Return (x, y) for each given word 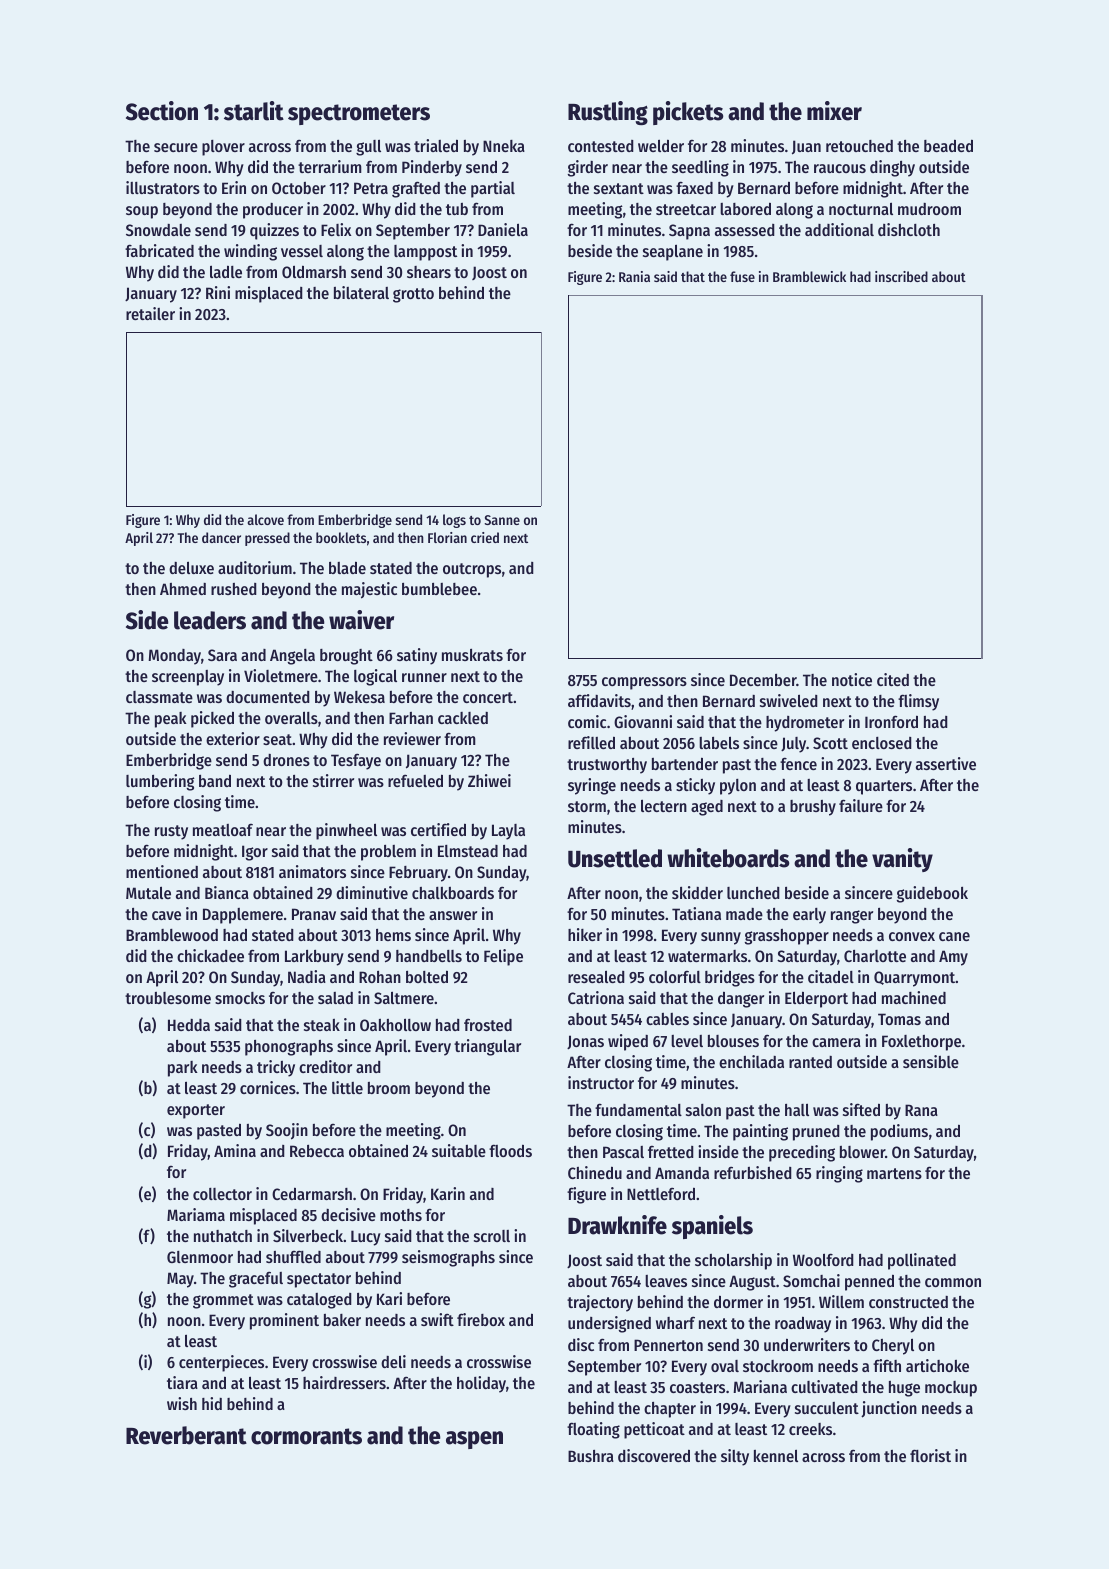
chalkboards (453, 893)
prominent (284, 1321)
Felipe (503, 957)
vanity (902, 860)
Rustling (608, 113)
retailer (150, 313)
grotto (413, 295)
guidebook (932, 894)
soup (142, 212)
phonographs (289, 1048)
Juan (806, 147)
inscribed (901, 276)
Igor (255, 853)
